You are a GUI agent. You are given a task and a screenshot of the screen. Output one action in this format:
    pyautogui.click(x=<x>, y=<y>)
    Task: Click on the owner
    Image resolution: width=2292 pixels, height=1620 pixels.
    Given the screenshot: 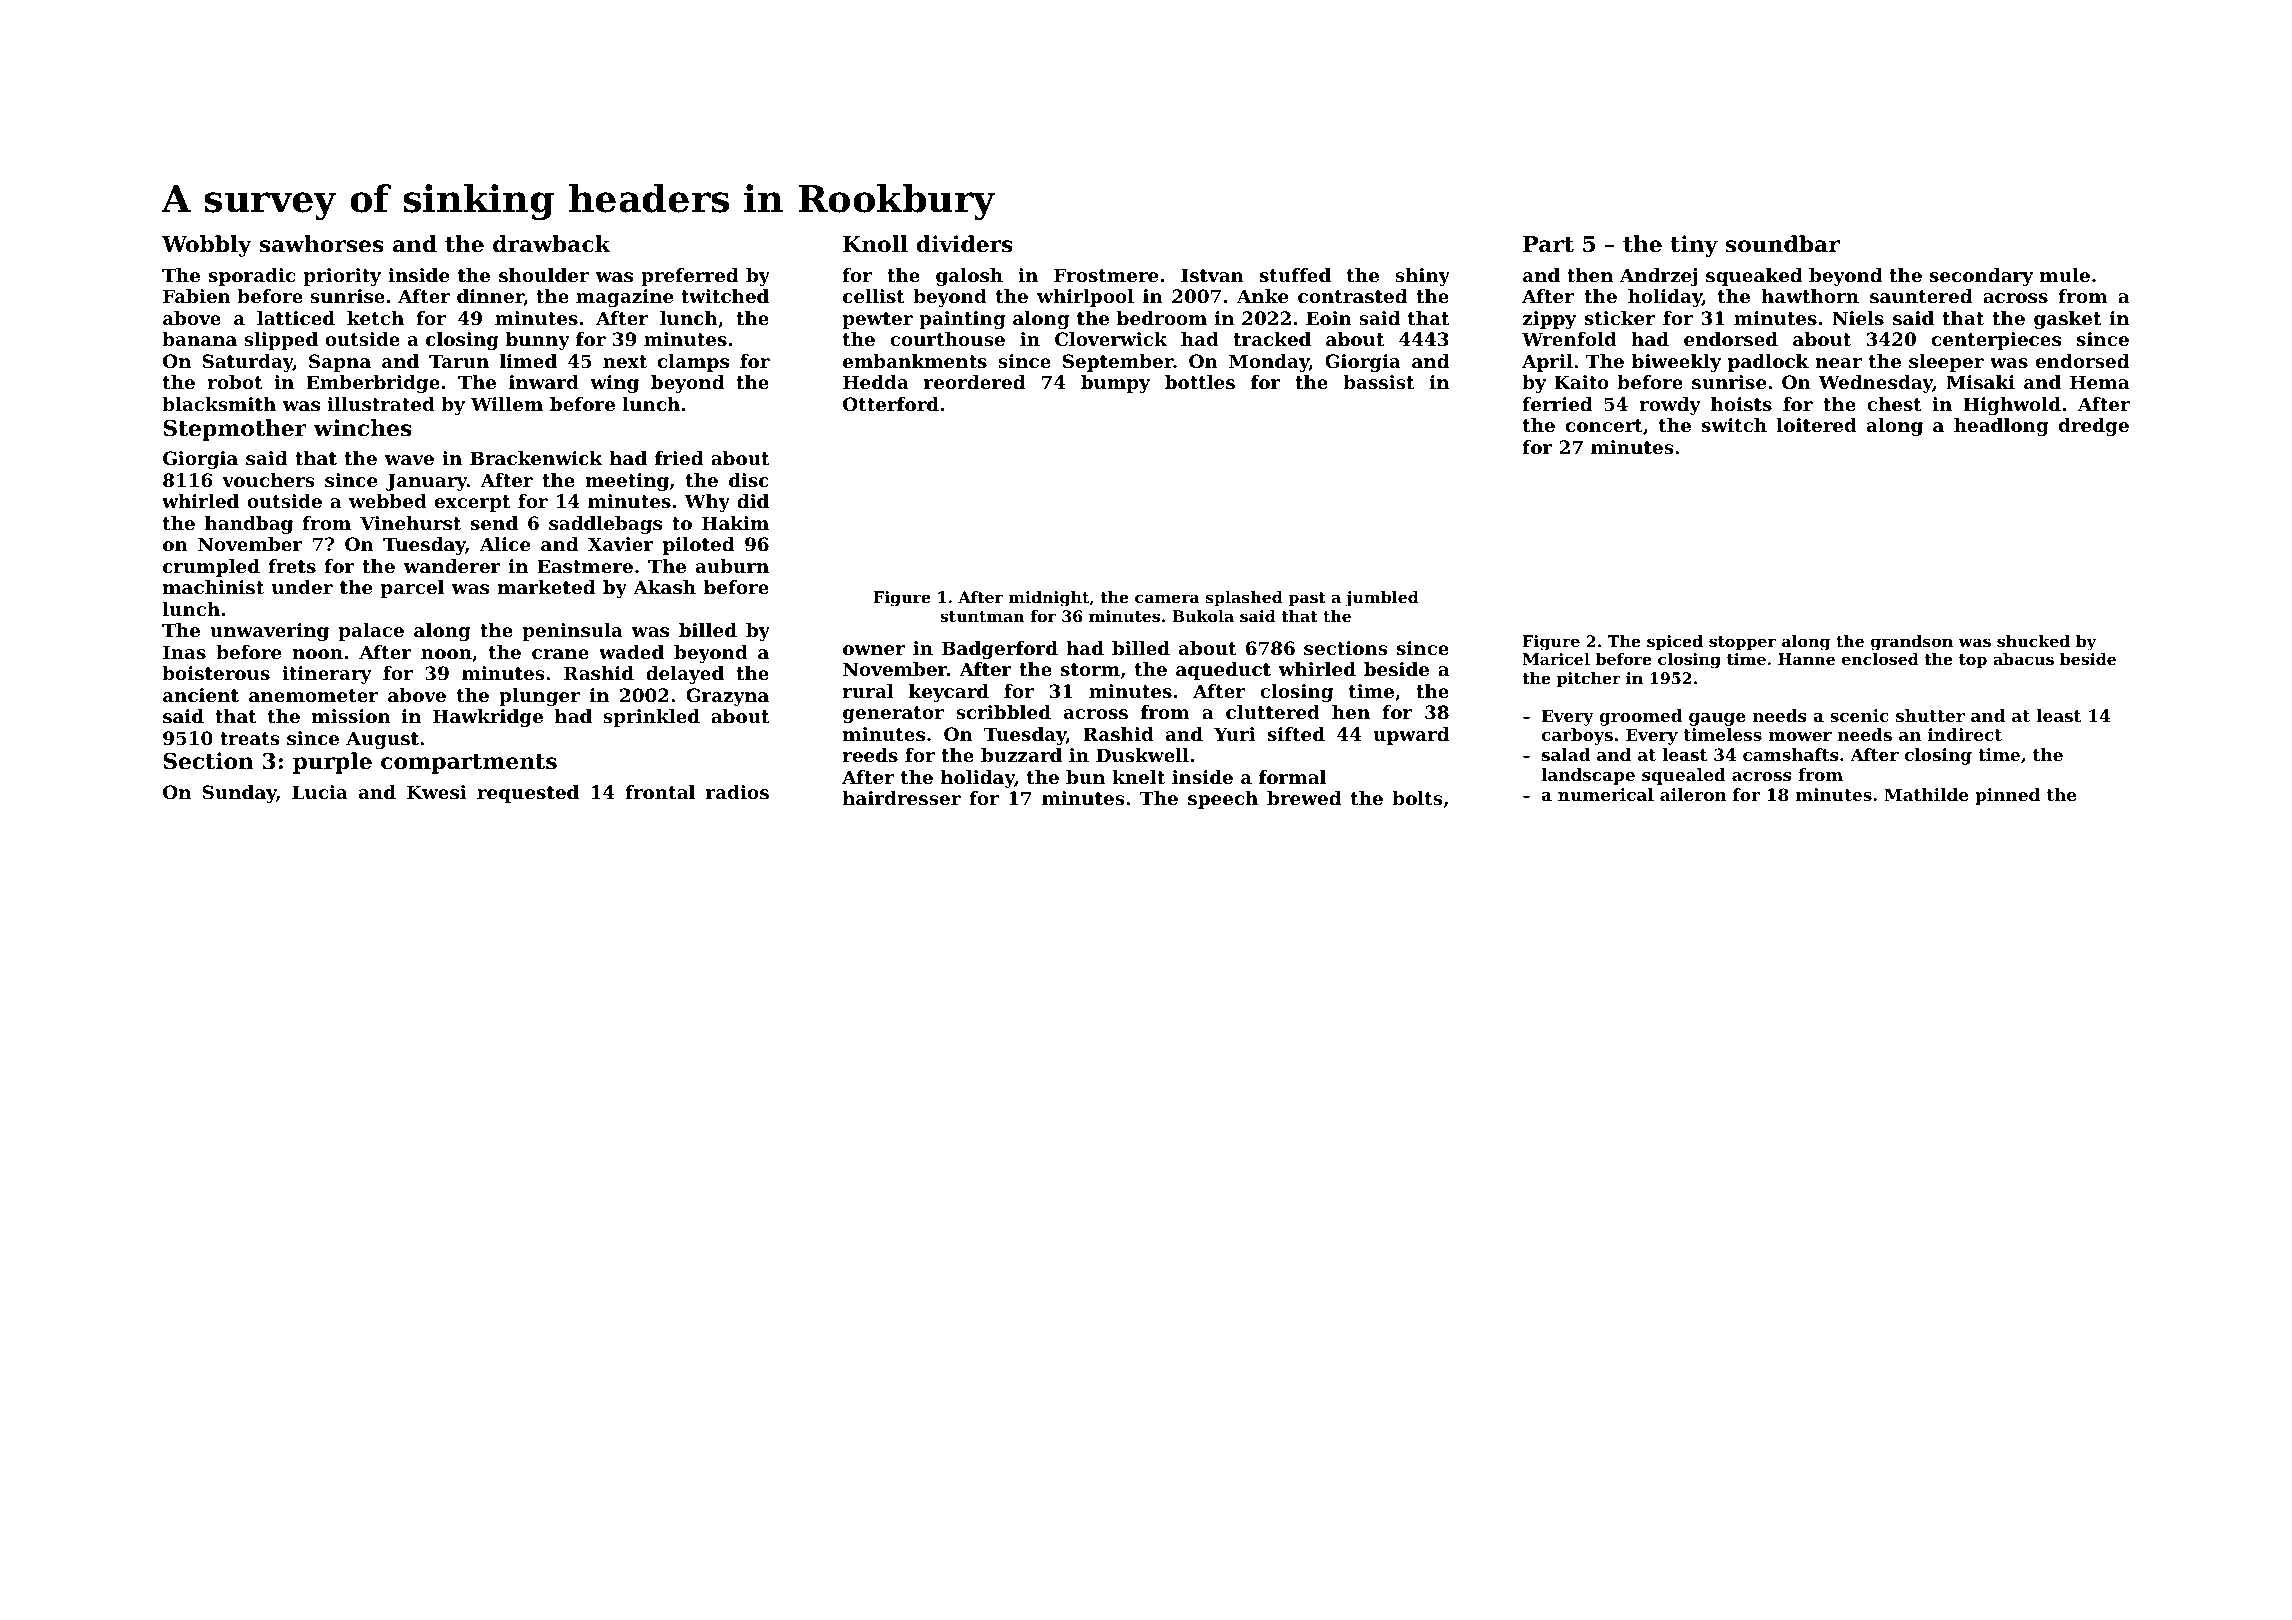 What is the action you would take?
    pyautogui.click(x=874, y=650)
